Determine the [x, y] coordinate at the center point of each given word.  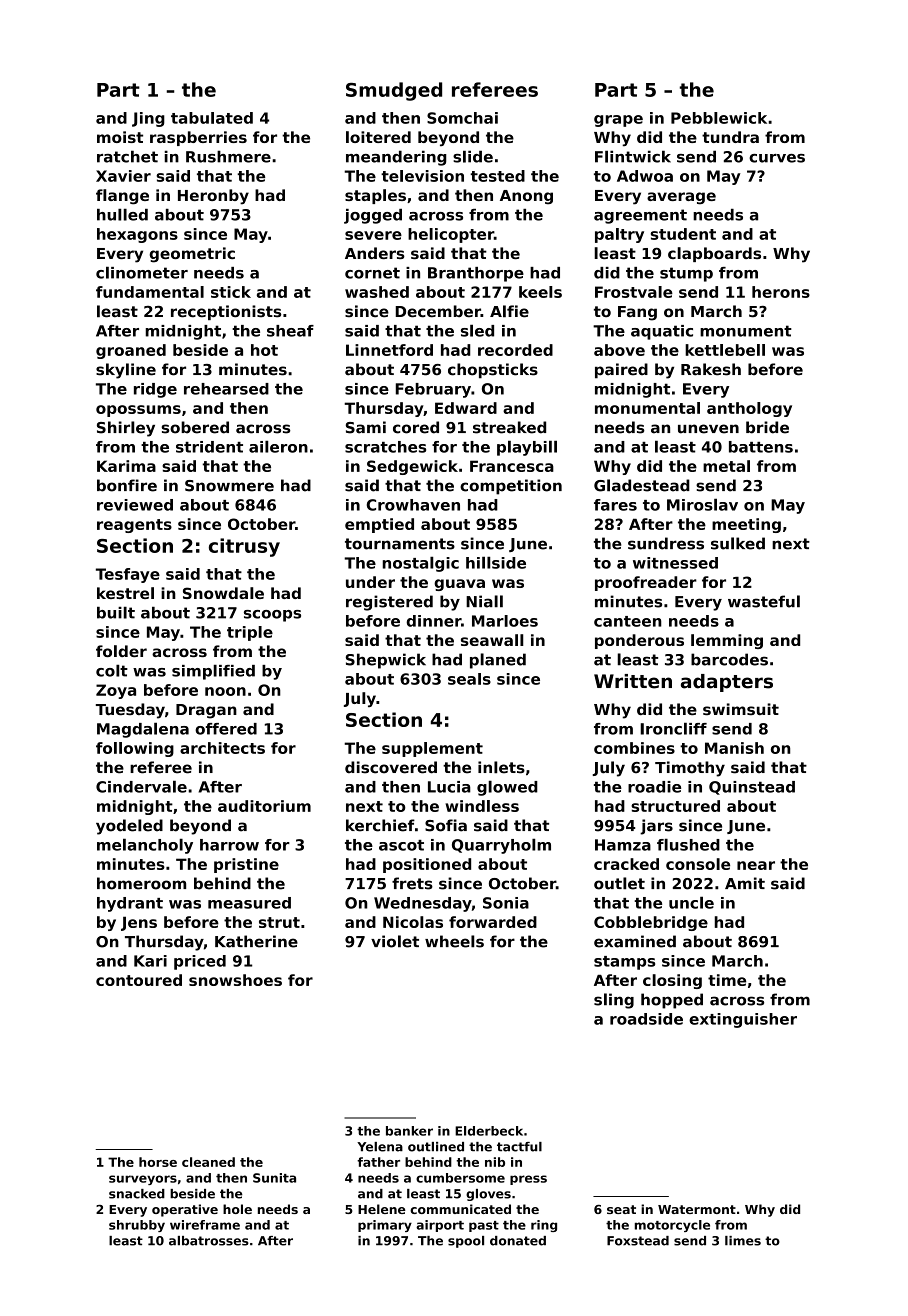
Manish [734, 748]
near [756, 865]
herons [781, 292]
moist [120, 137]
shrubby [137, 1226]
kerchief [380, 825]
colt [112, 670]
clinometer [142, 272]
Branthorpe [476, 274]
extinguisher [743, 1020]
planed [498, 661]
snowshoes [235, 980]
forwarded [493, 922]
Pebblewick [719, 118]
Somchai [462, 118]
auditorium [264, 806]
